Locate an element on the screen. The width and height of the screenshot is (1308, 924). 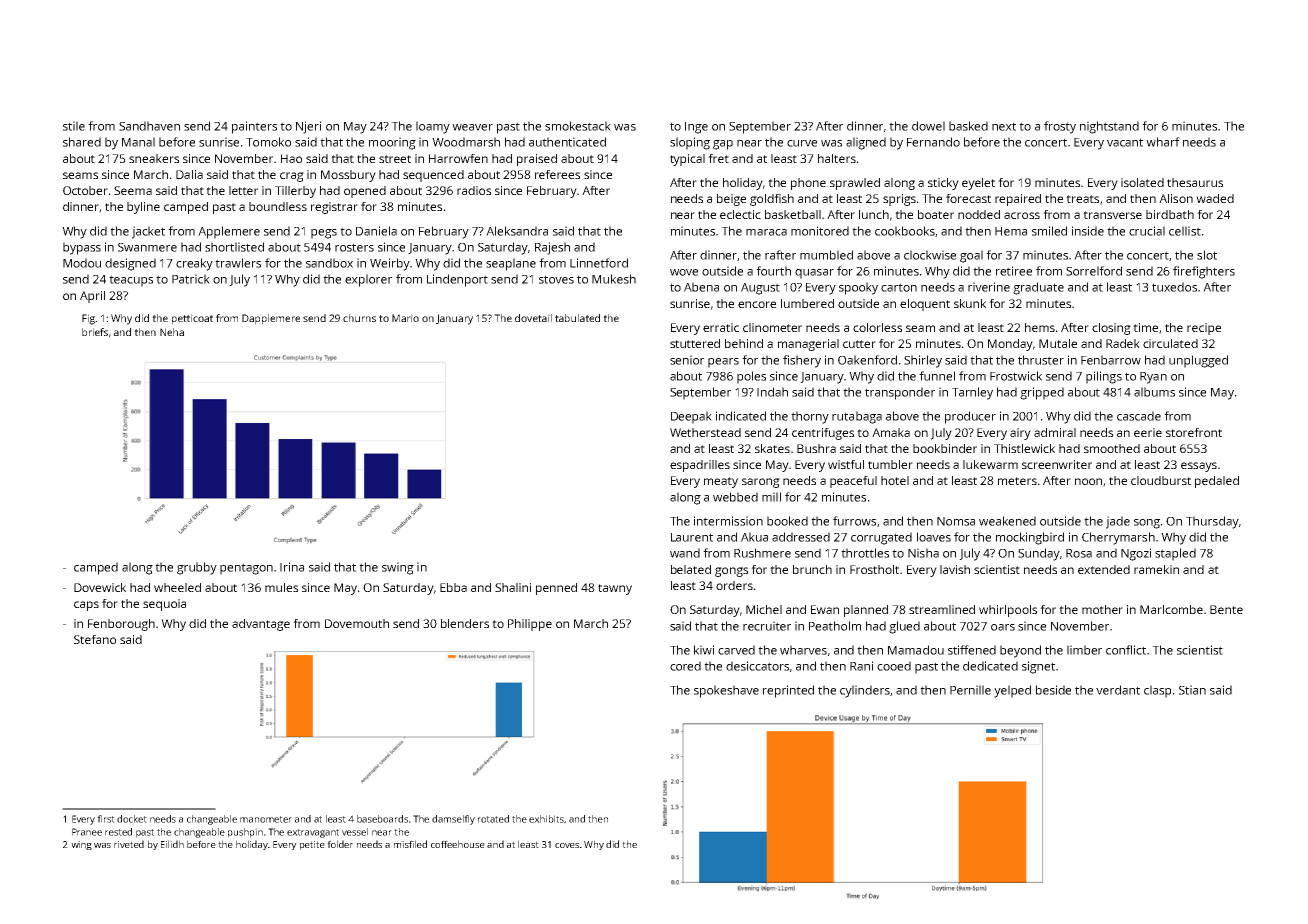
unplugged is located at coordinates (1198, 361).
